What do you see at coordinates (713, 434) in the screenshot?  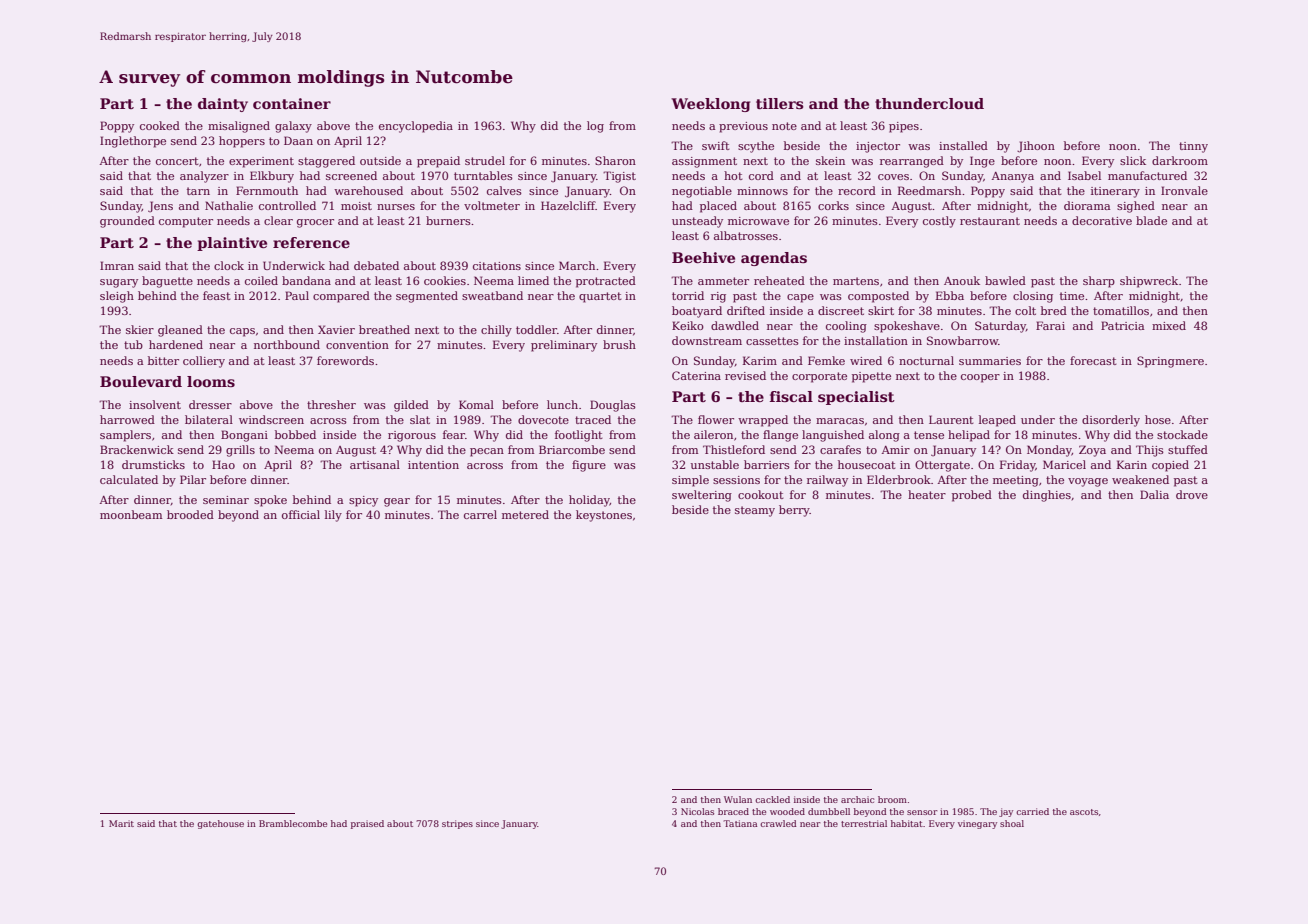 I see `aileron` at bounding box center [713, 434].
